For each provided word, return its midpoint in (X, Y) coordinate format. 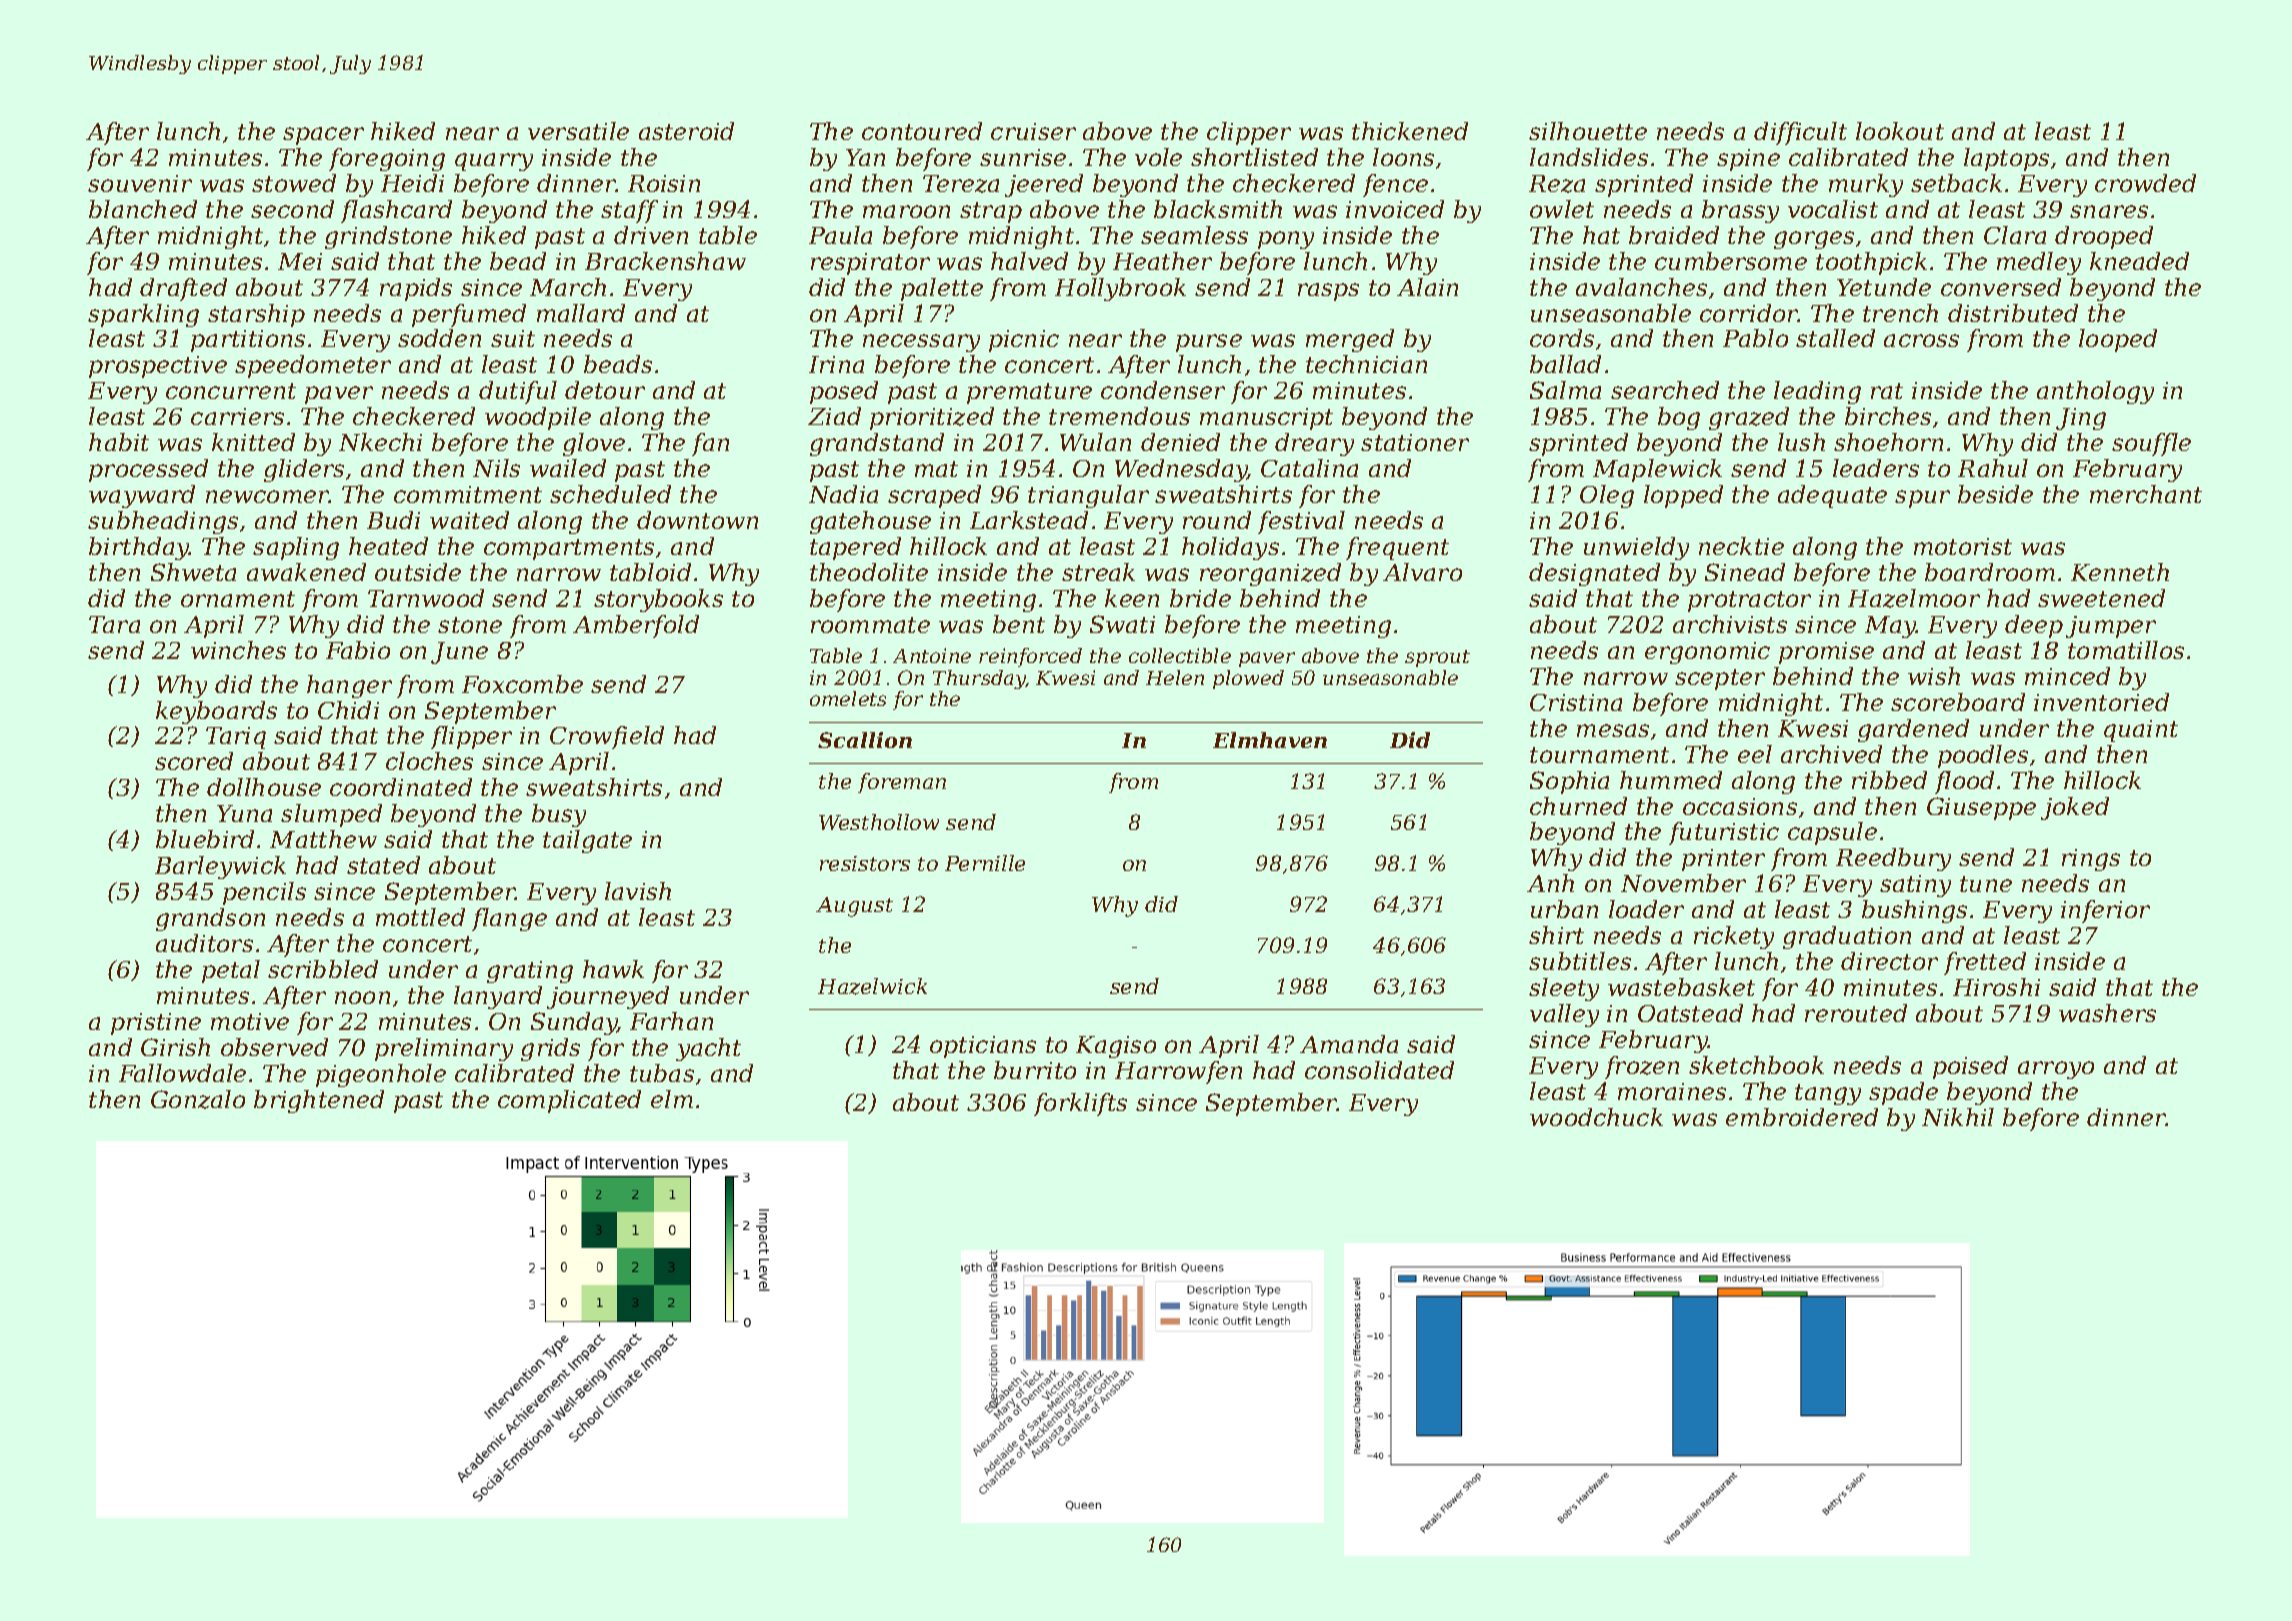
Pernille (985, 863)
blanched (143, 209)
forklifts (1080, 1104)
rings (2091, 860)
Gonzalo (198, 1099)
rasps (1328, 292)
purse (1209, 343)
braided (1674, 235)
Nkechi (380, 442)
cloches (429, 761)
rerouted (1856, 1013)
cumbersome (1731, 261)
